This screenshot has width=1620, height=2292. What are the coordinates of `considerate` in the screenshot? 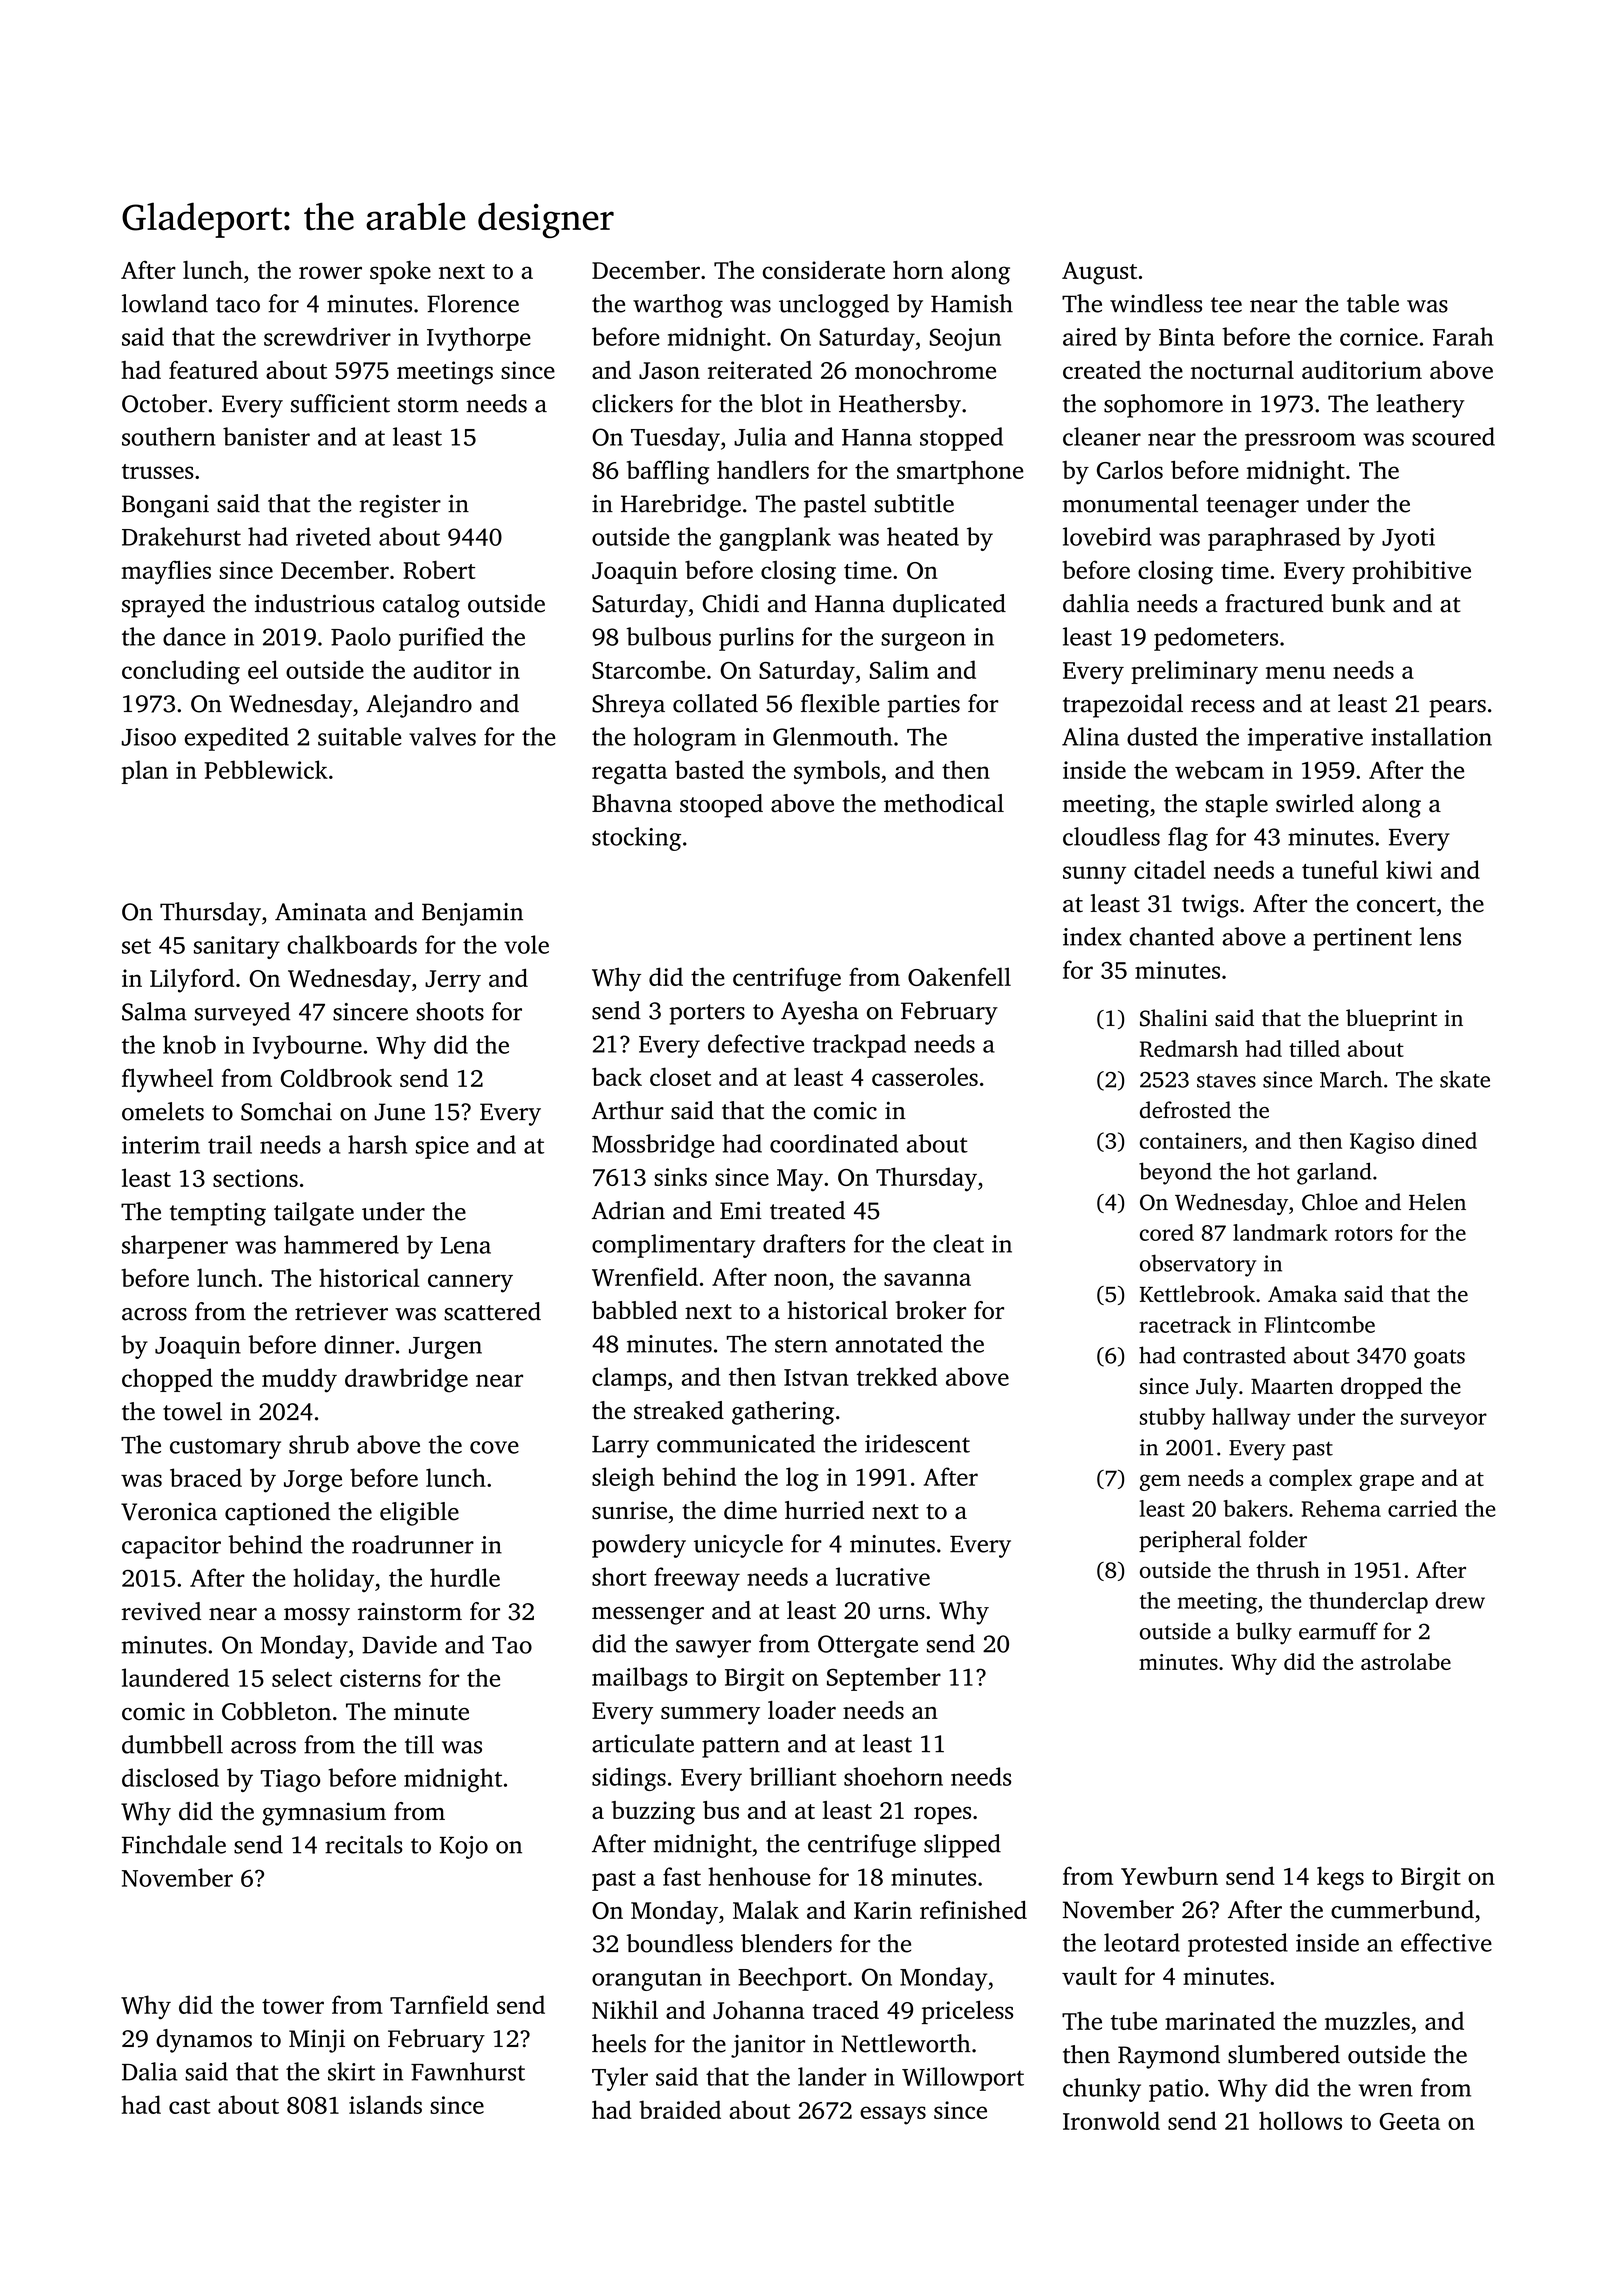 It's located at (824, 269).
